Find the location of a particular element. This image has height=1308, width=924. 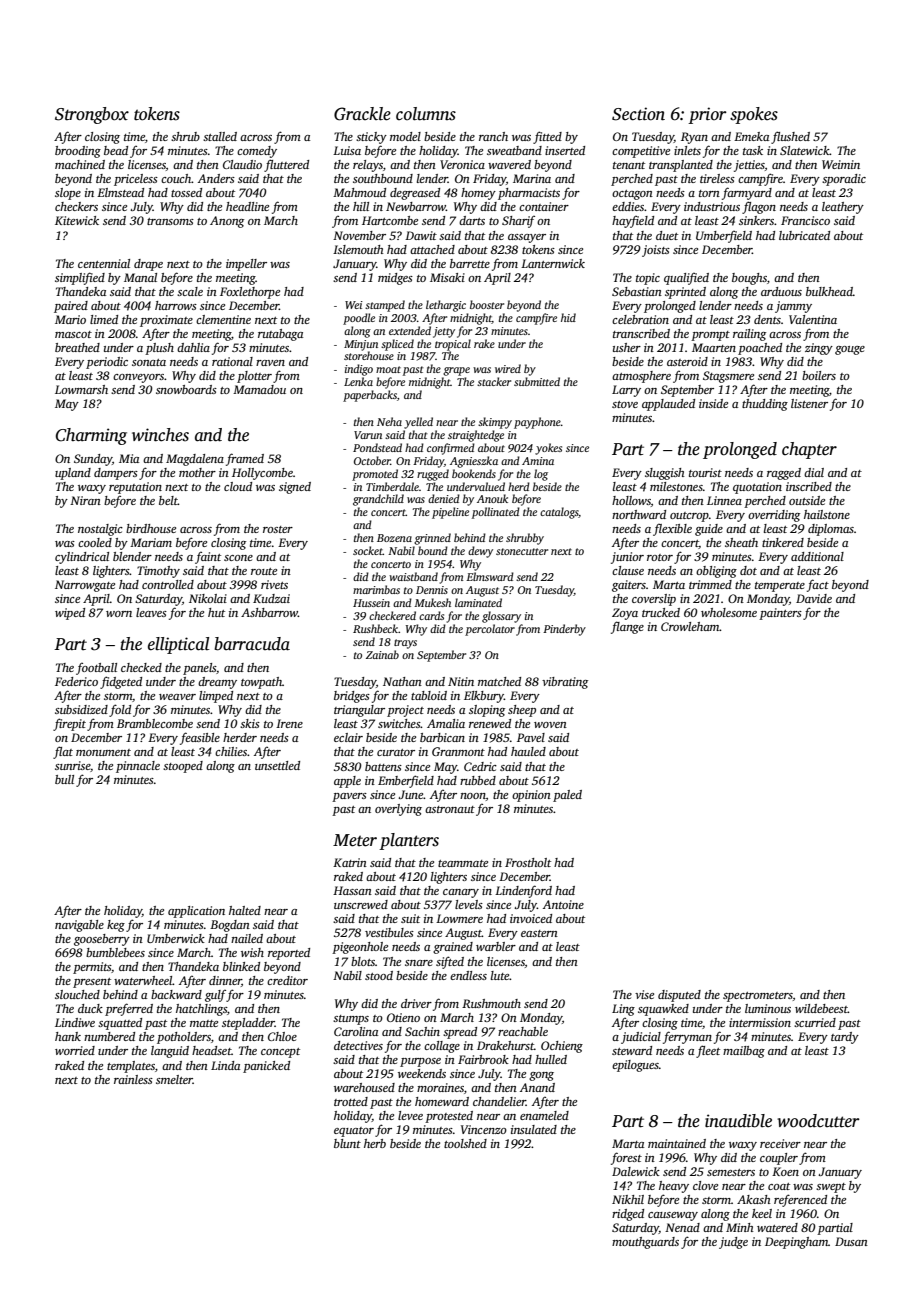

firepit is located at coordinates (69, 724).
